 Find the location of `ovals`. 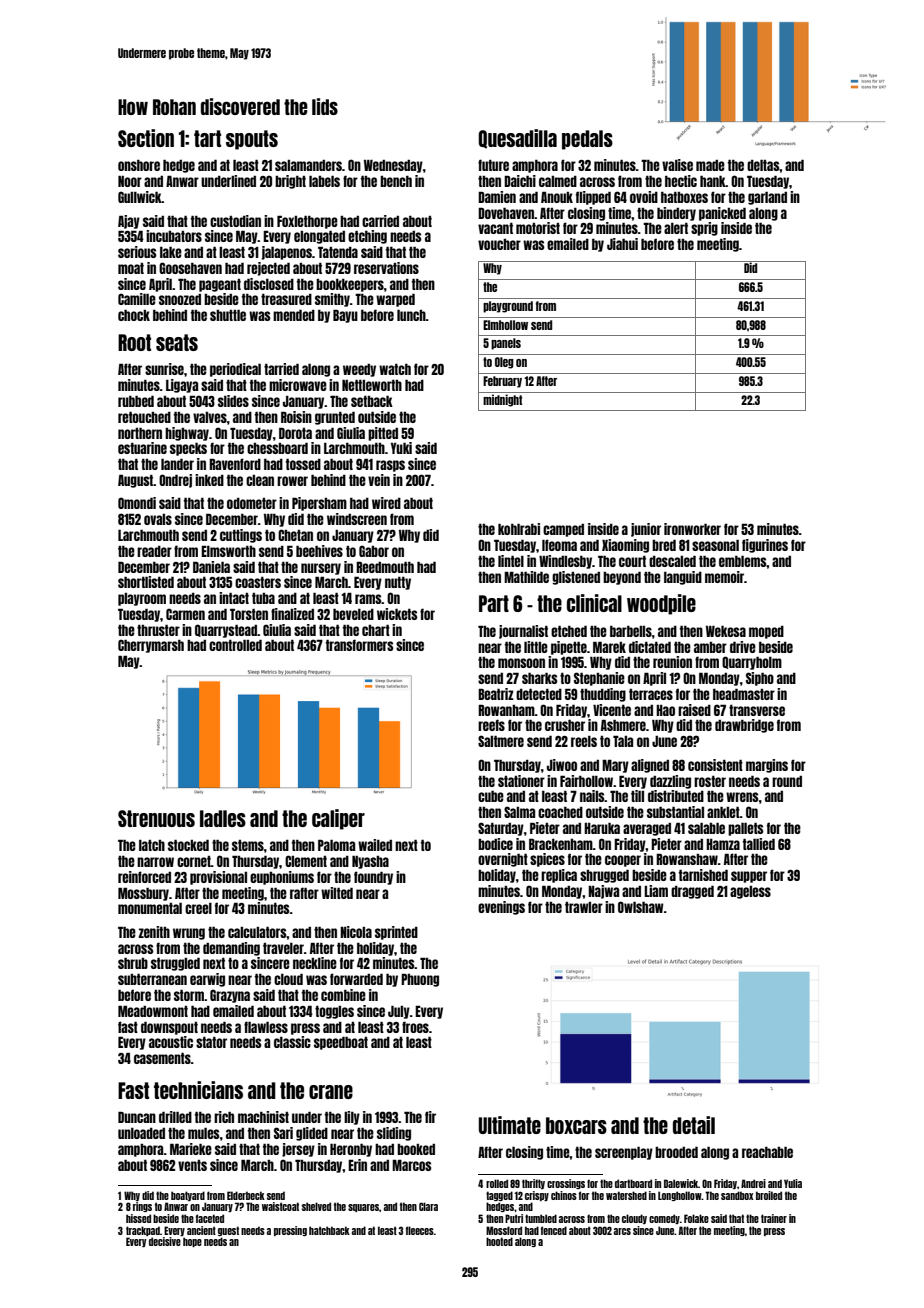

ovals is located at coordinates (158, 519).
